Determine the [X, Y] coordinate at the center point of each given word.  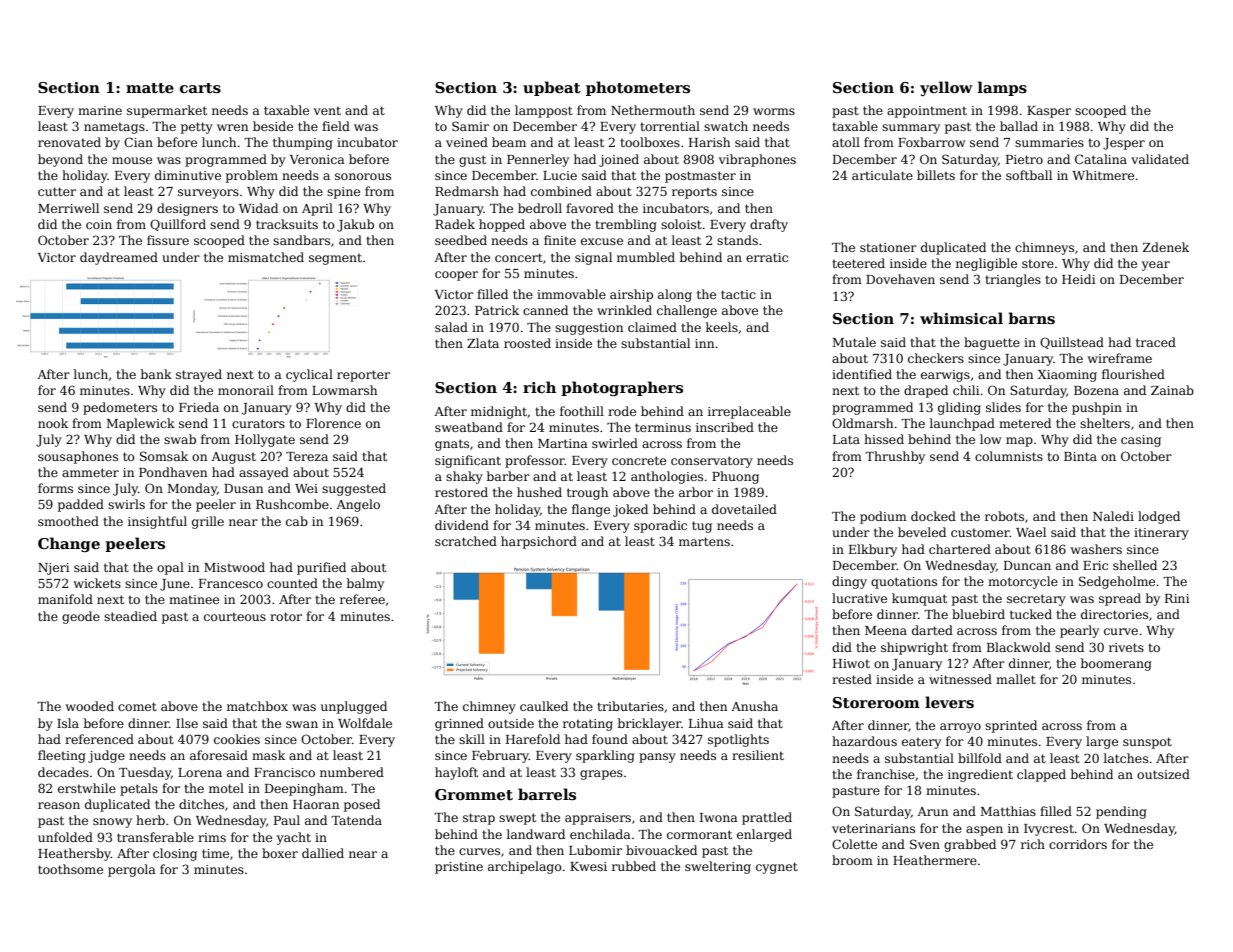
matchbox [257, 706]
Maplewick [141, 424]
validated [1160, 159]
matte [150, 88]
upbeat [552, 88]
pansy [657, 758]
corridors [1078, 844]
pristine [459, 868]
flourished [1133, 374]
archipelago [525, 867]
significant [468, 461]
